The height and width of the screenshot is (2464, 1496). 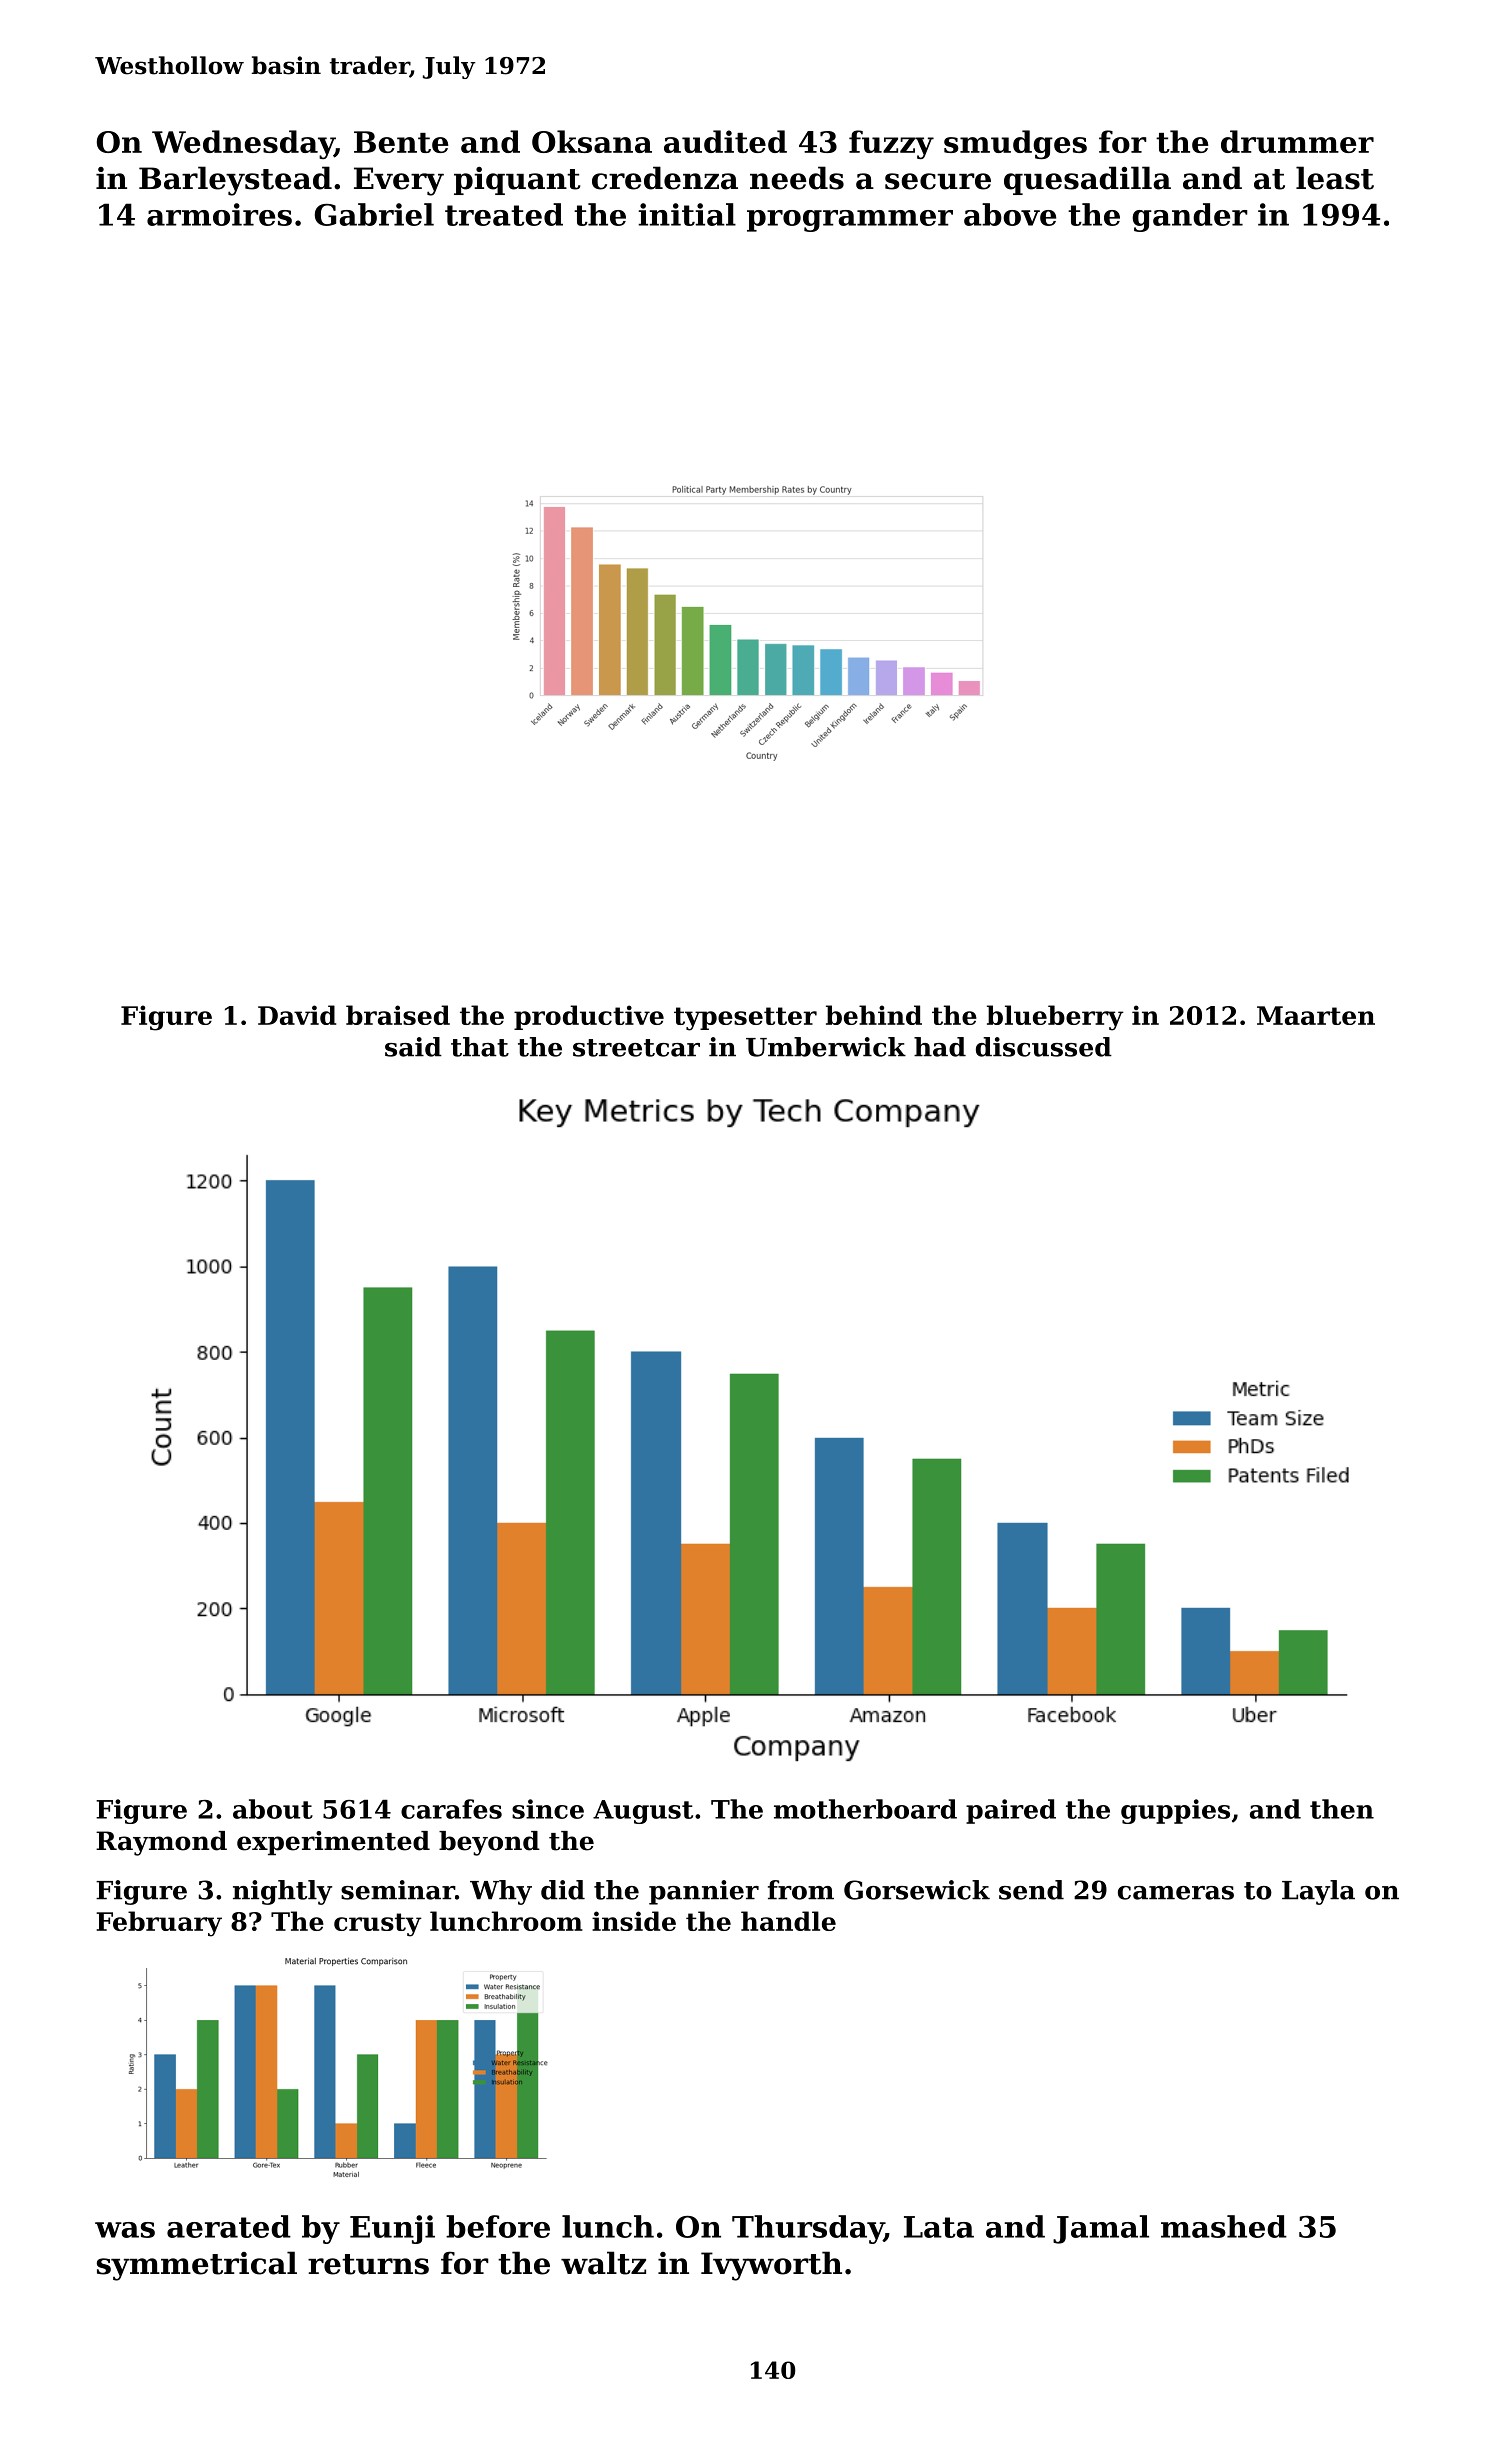 I want to click on said, so click(x=413, y=1047).
